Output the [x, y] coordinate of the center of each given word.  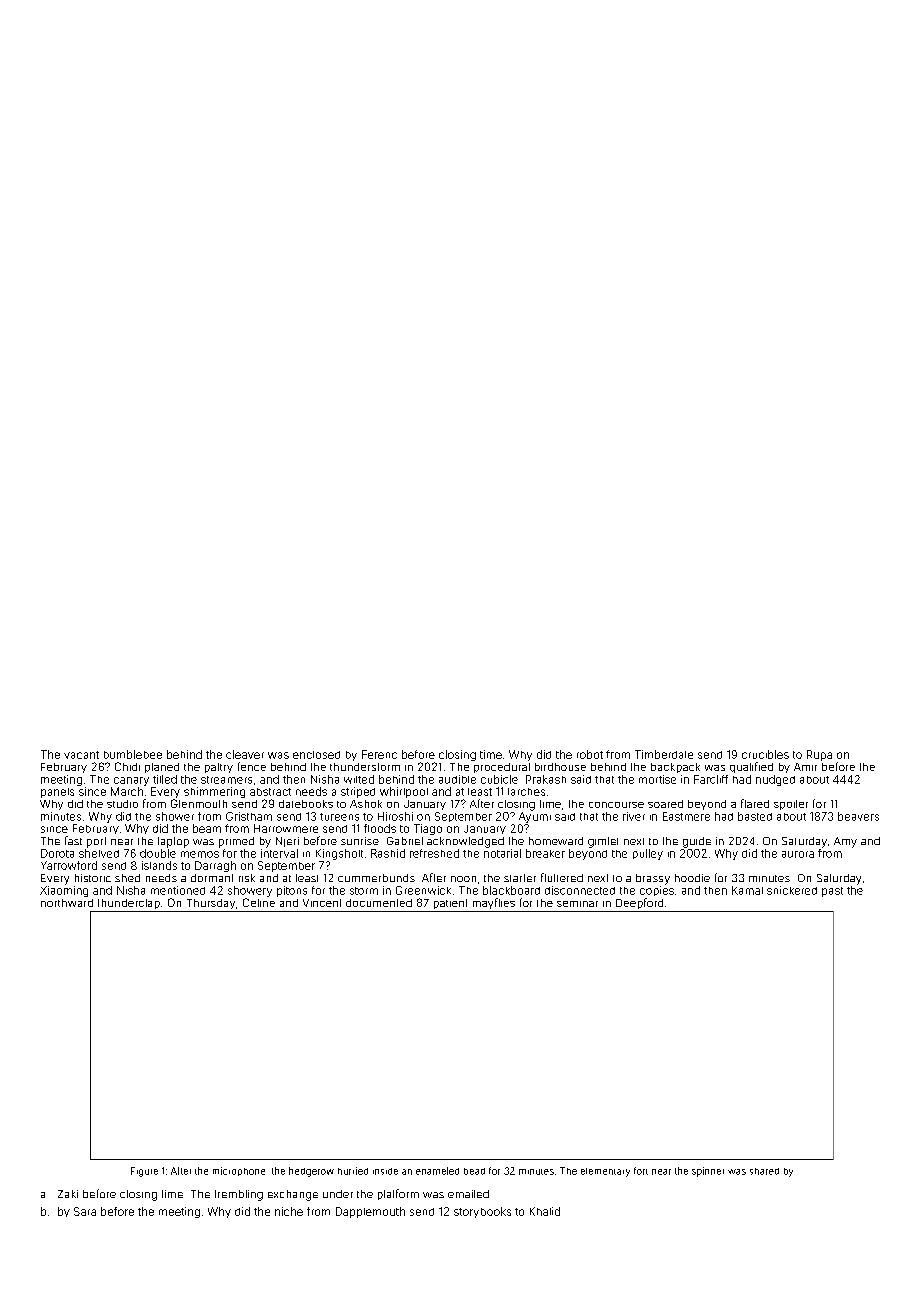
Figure [144, 1172]
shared [764, 1171]
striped [358, 792]
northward [67, 903]
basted [755, 816]
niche [289, 1211]
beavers [858, 816]
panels [57, 793]
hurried [353, 1171]
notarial [502, 853]
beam [207, 828]
